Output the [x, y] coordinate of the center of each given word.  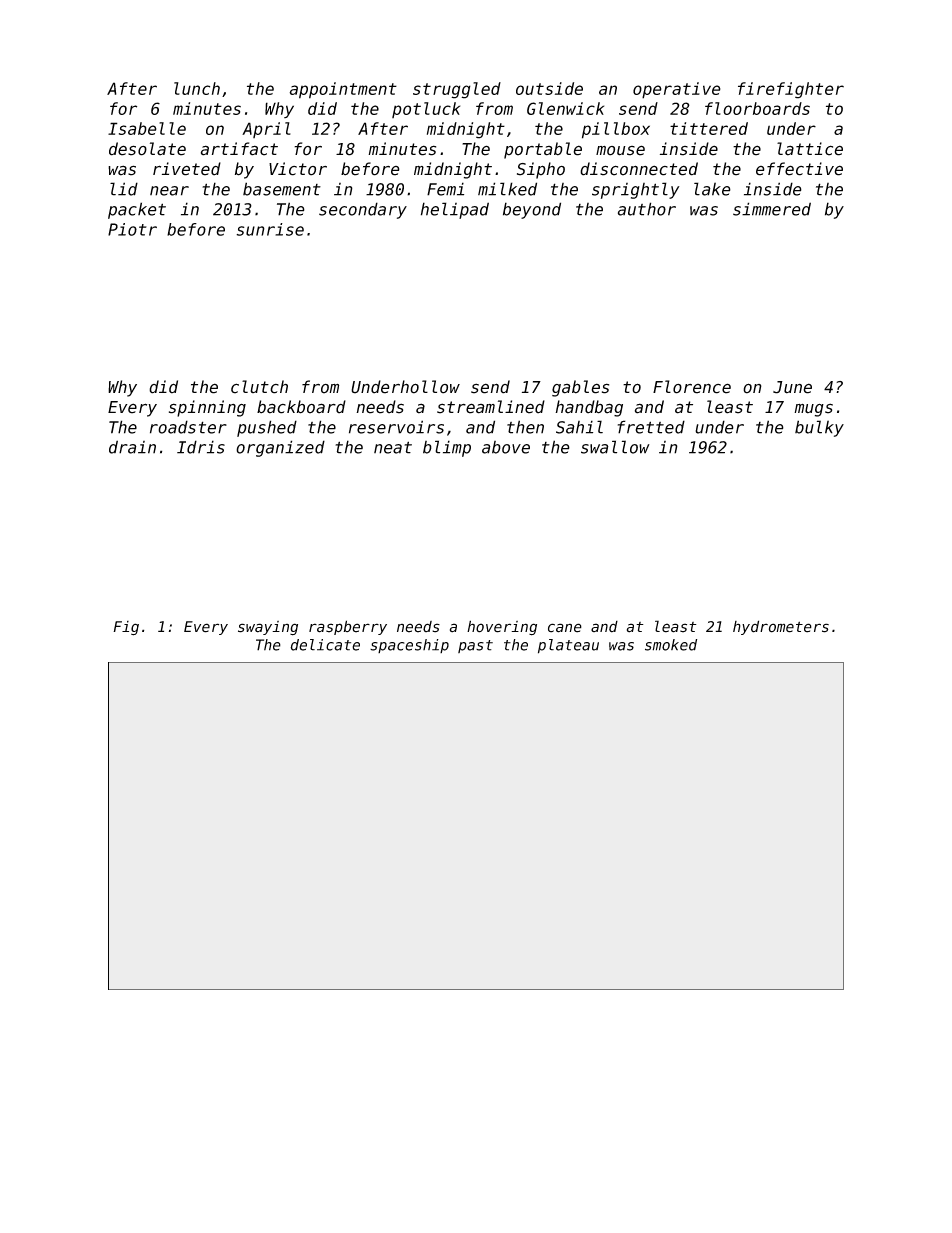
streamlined [491, 407]
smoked [671, 645]
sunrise [270, 229]
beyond [532, 210]
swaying [268, 628]
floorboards [757, 108]
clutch [259, 387]
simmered [772, 209]
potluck [426, 110]
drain [132, 447]
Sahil [579, 427]
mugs [813, 410]
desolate [147, 149]
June [792, 387]
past [475, 646]
